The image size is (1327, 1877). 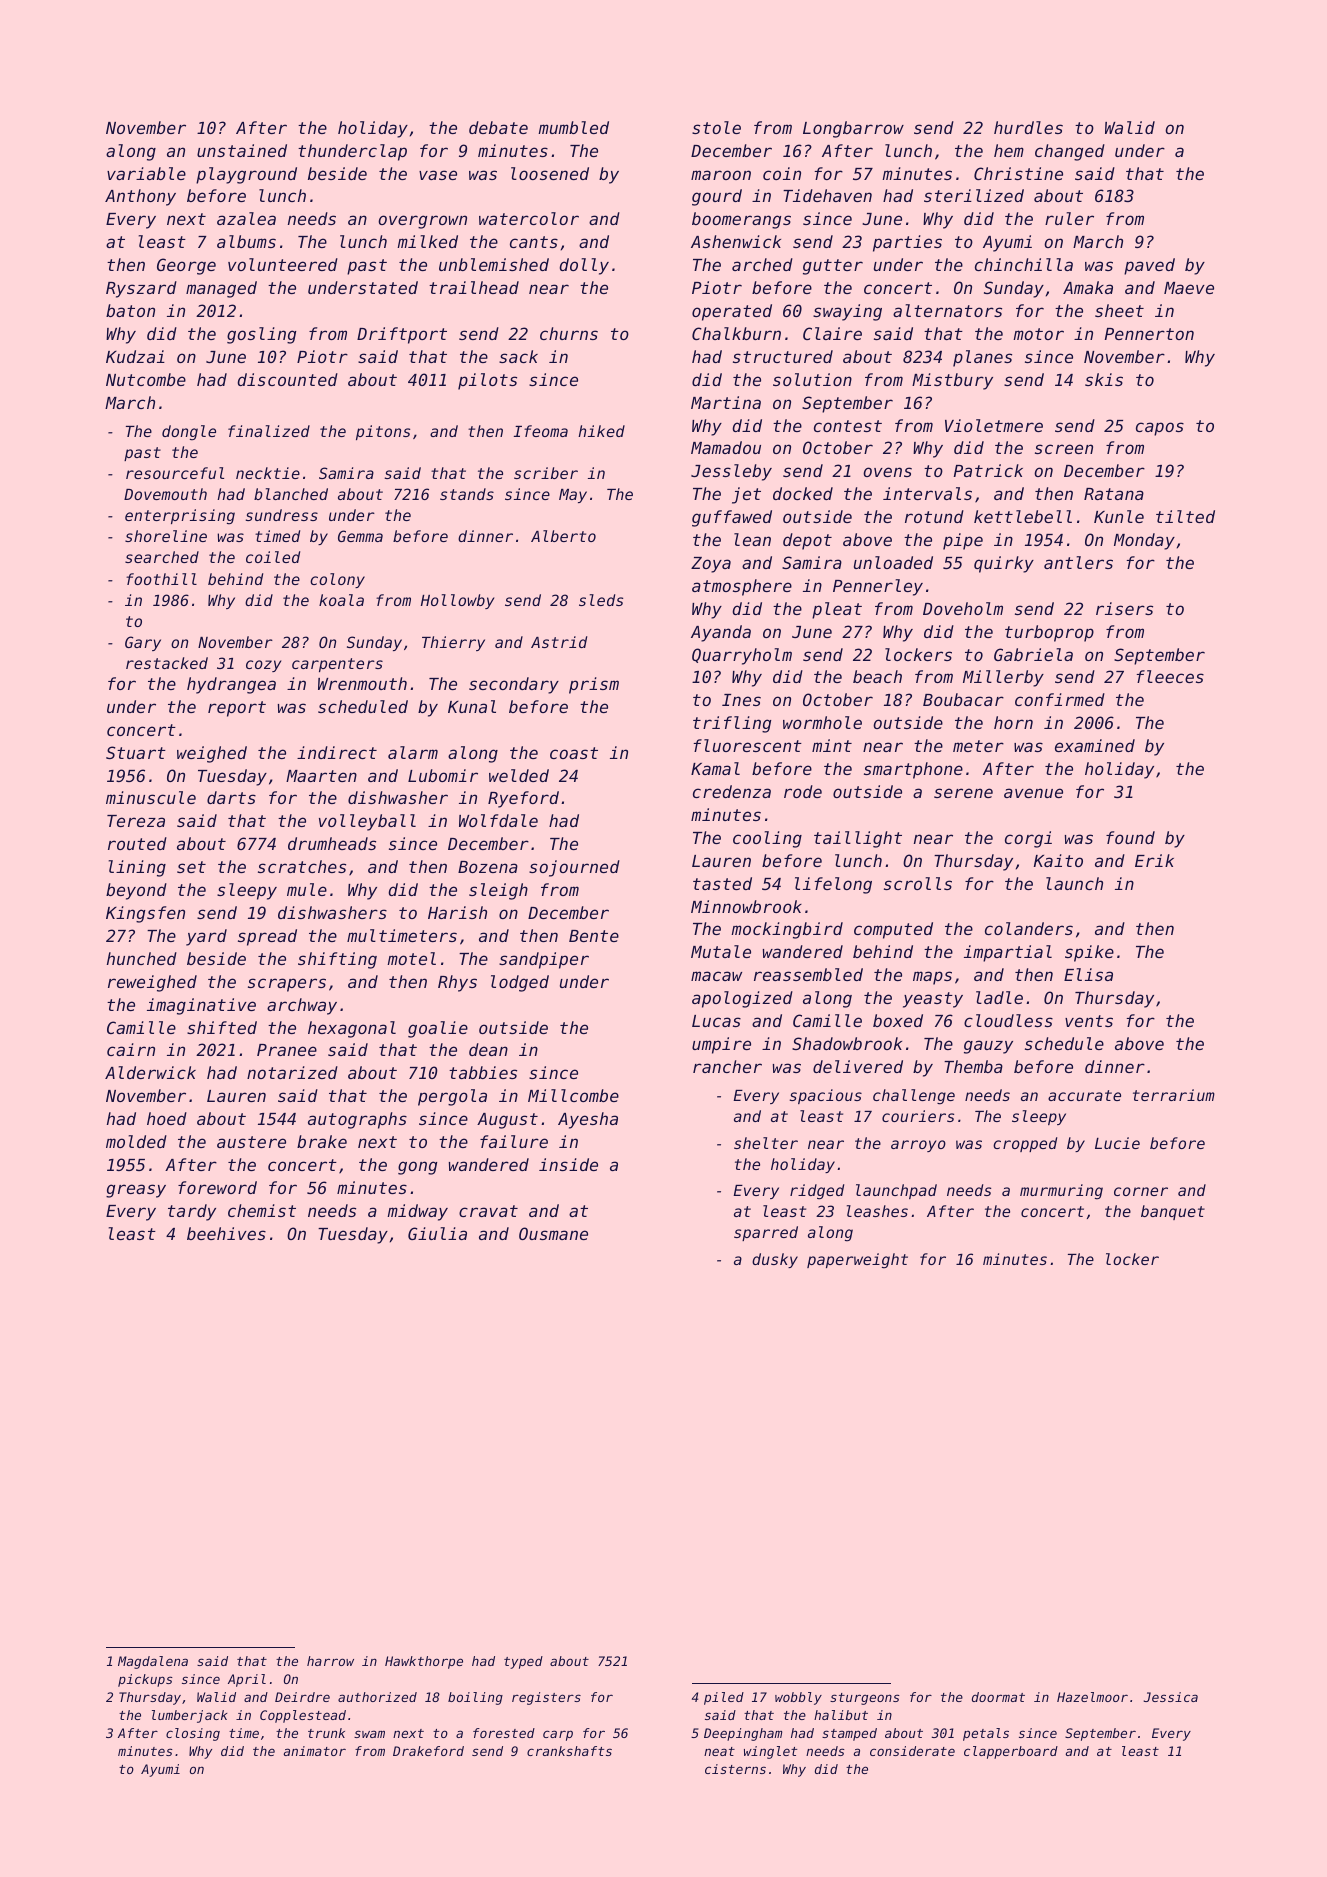 What do you see at coordinates (732, 518) in the image?
I see `guffawed` at bounding box center [732, 518].
